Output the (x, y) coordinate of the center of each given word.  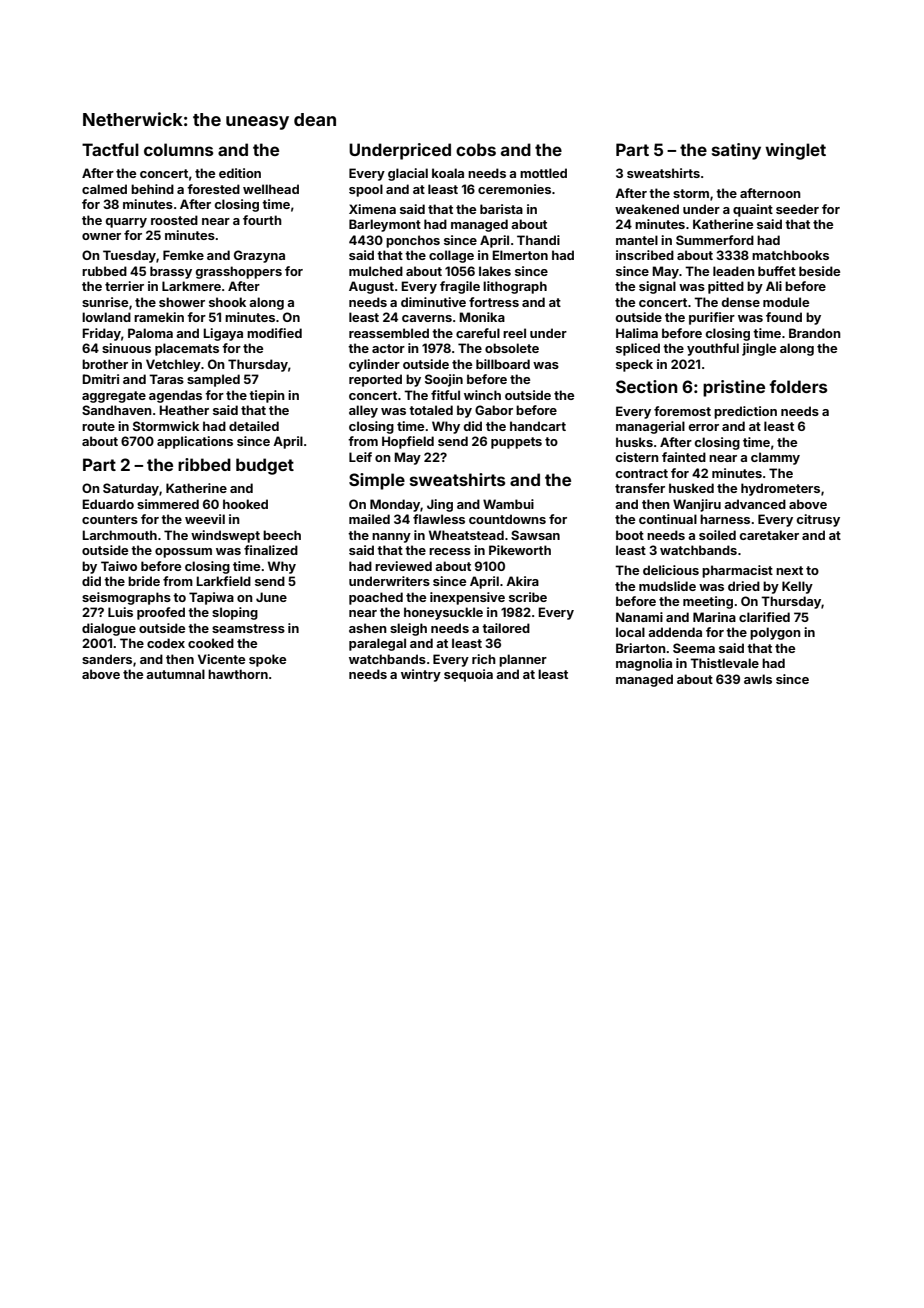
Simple (377, 481)
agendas (175, 396)
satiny (736, 151)
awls (758, 679)
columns (178, 149)
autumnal (175, 674)
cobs (476, 149)
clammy (775, 458)
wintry (421, 675)
